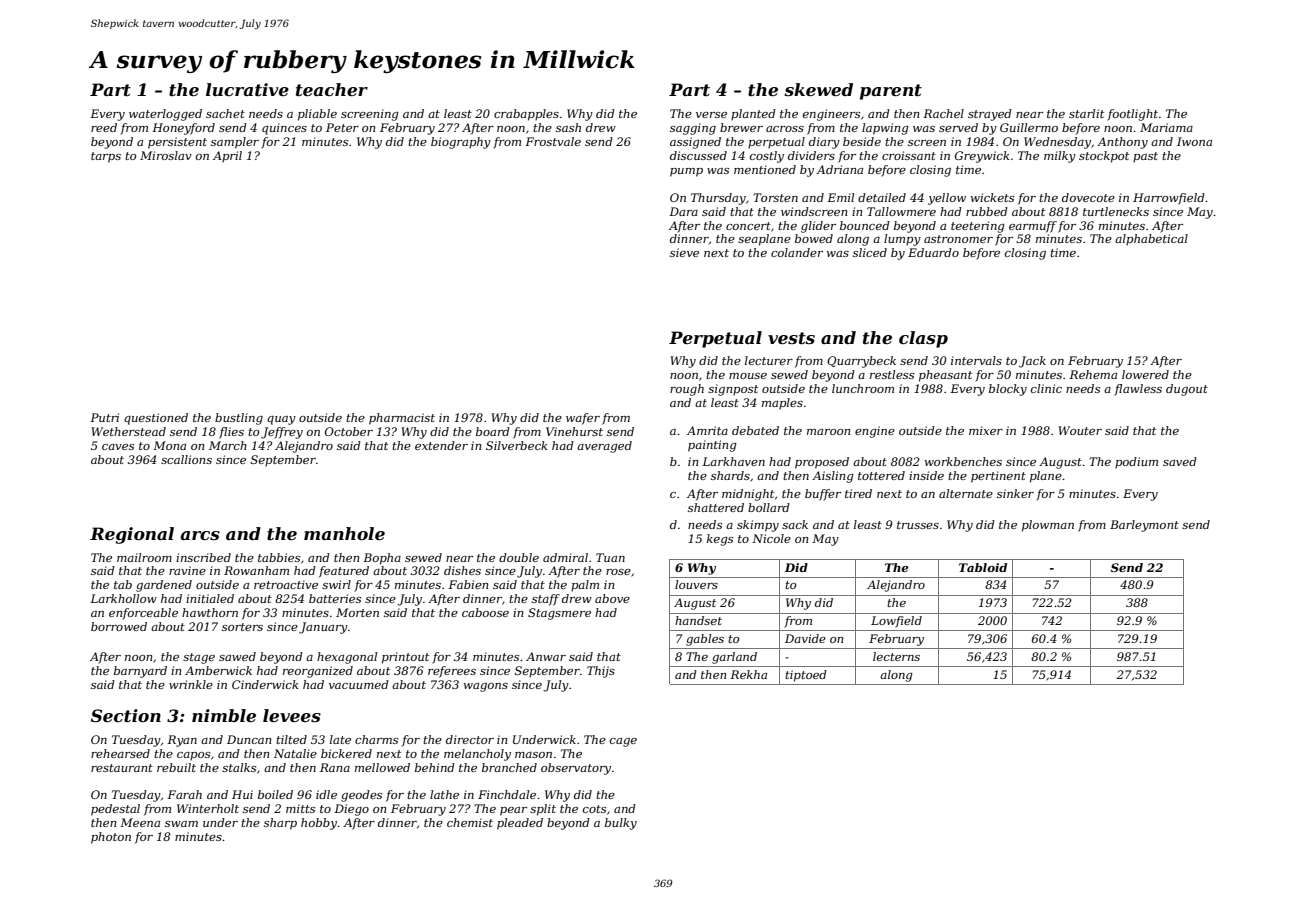 The height and width of the document is (924, 1308). What do you see at coordinates (115, 810) in the document?
I see `pedestal` at bounding box center [115, 810].
